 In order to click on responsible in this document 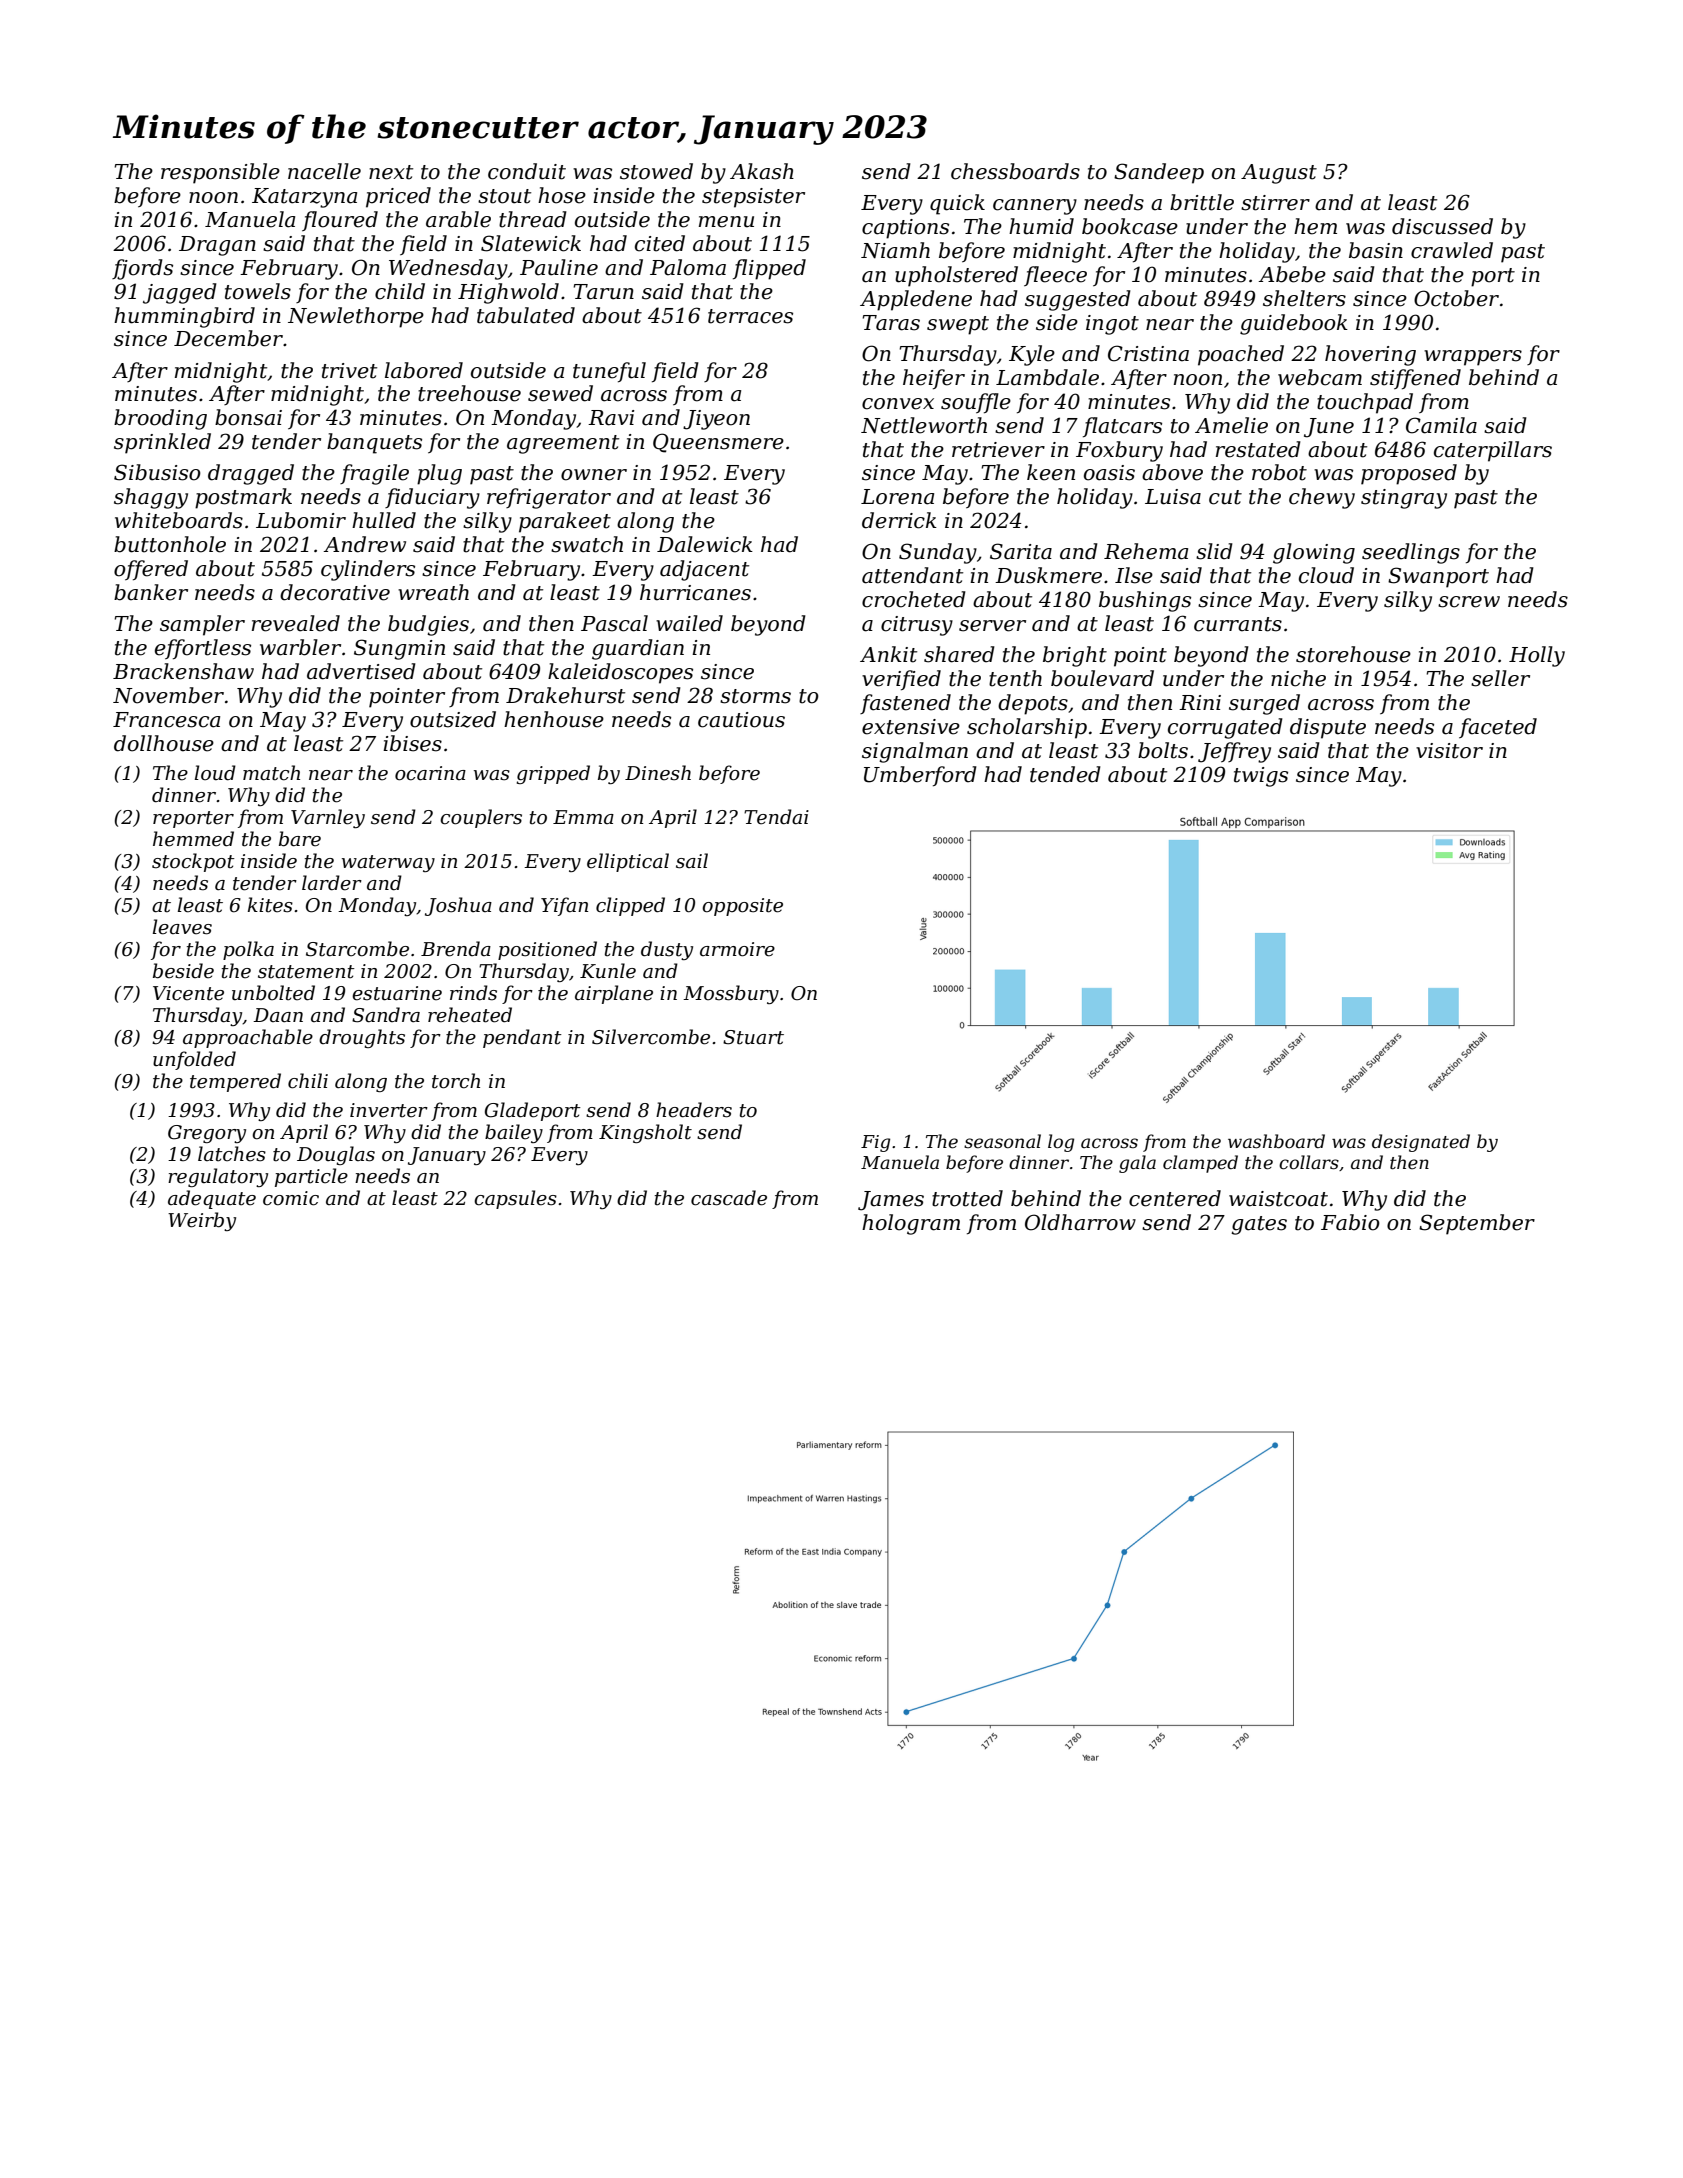, I will do `click(220, 173)`.
